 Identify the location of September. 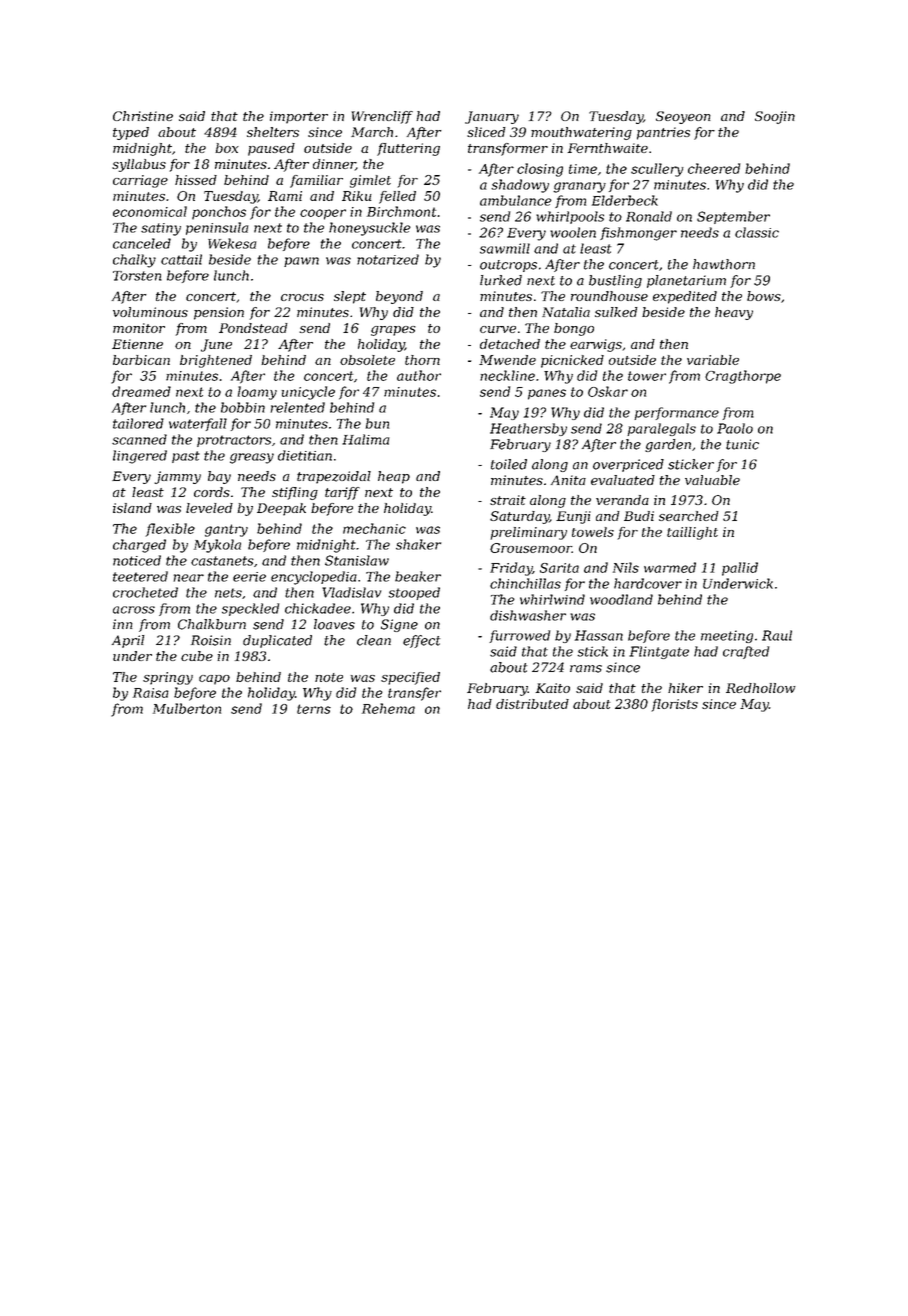
(733, 217).
